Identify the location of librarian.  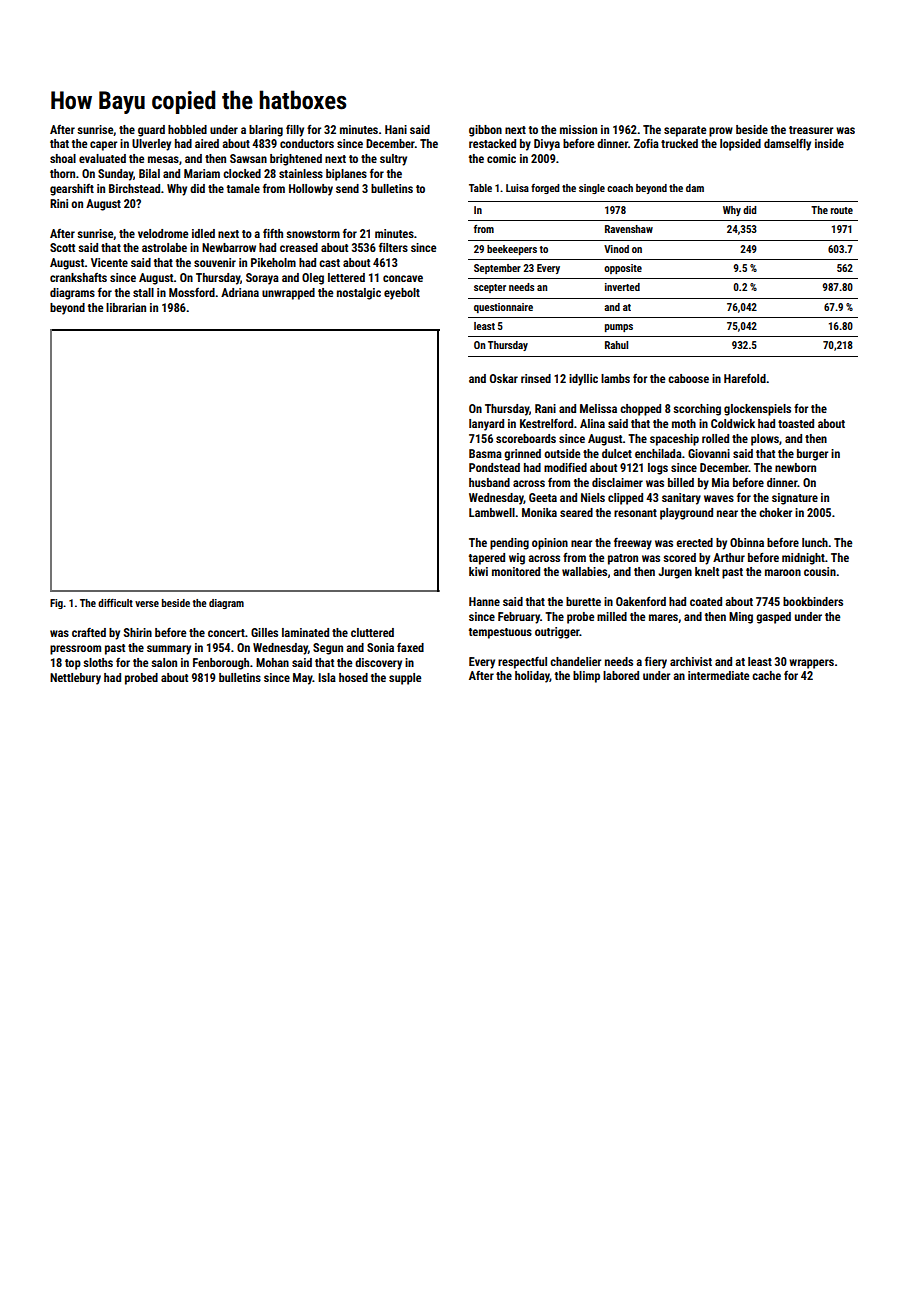
(126, 307).
